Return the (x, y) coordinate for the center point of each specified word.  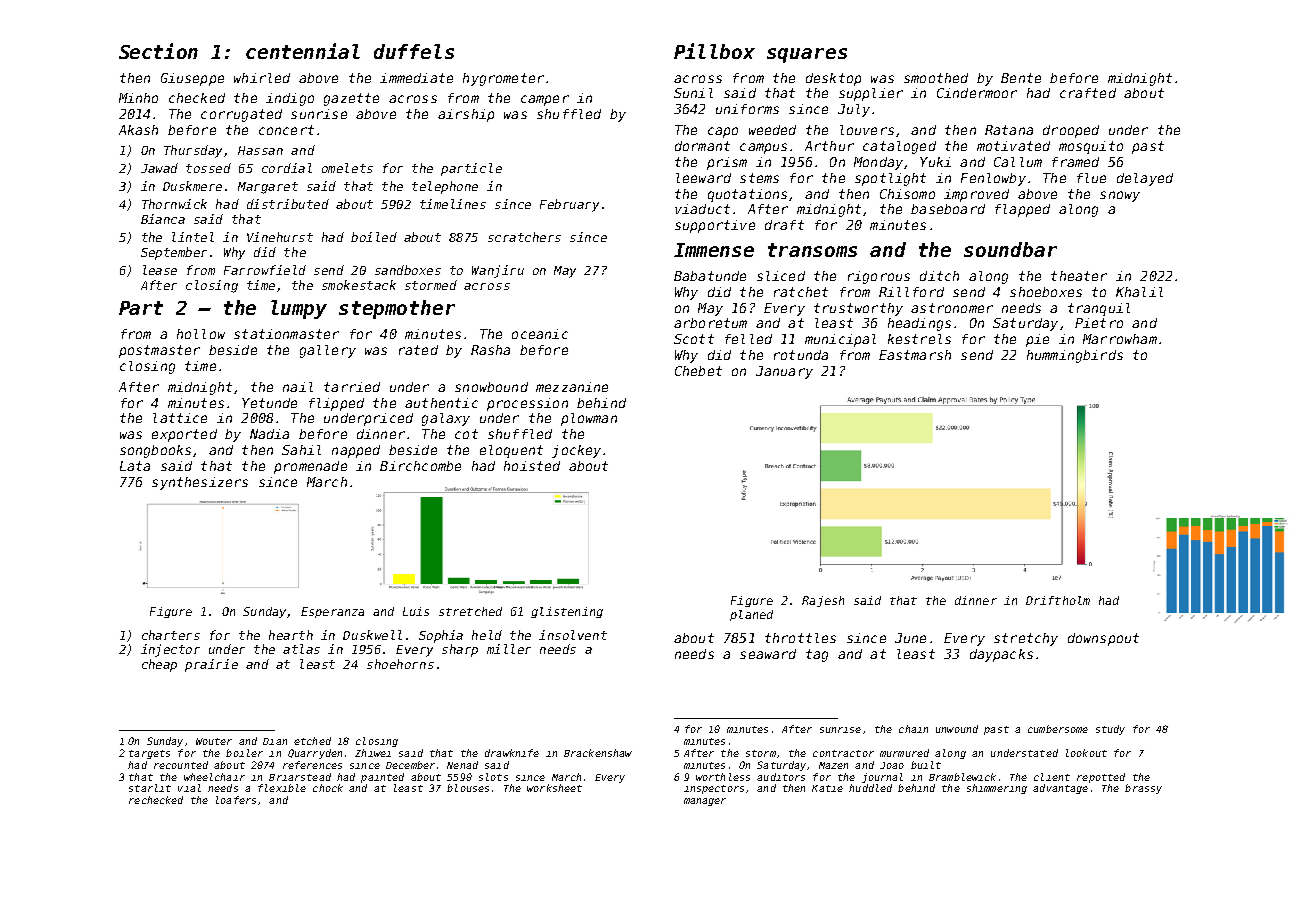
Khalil (1139, 292)
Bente (1021, 78)
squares (807, 55)
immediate (416, 78)
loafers (236, 800)
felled (748, 339)
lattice (180, 418)
